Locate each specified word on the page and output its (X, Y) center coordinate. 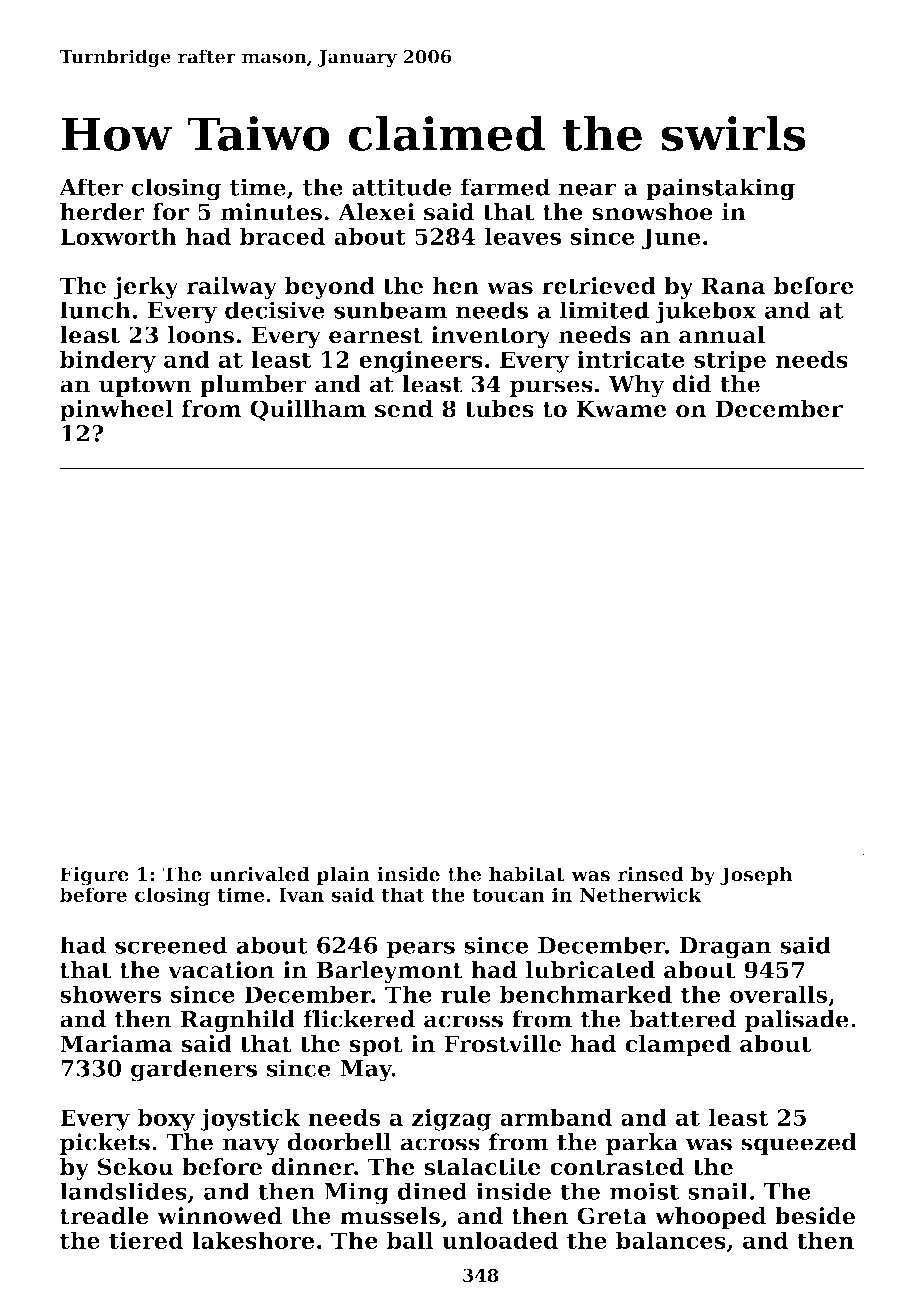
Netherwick (641, 894)
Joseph (756, 875)
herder (102, 212)
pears (421, 949)
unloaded (500, 1240)
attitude (402, 187)
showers (110, 994)
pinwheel (116, 411)
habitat (527, 874)
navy (251, 1147)
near (587, 189)
